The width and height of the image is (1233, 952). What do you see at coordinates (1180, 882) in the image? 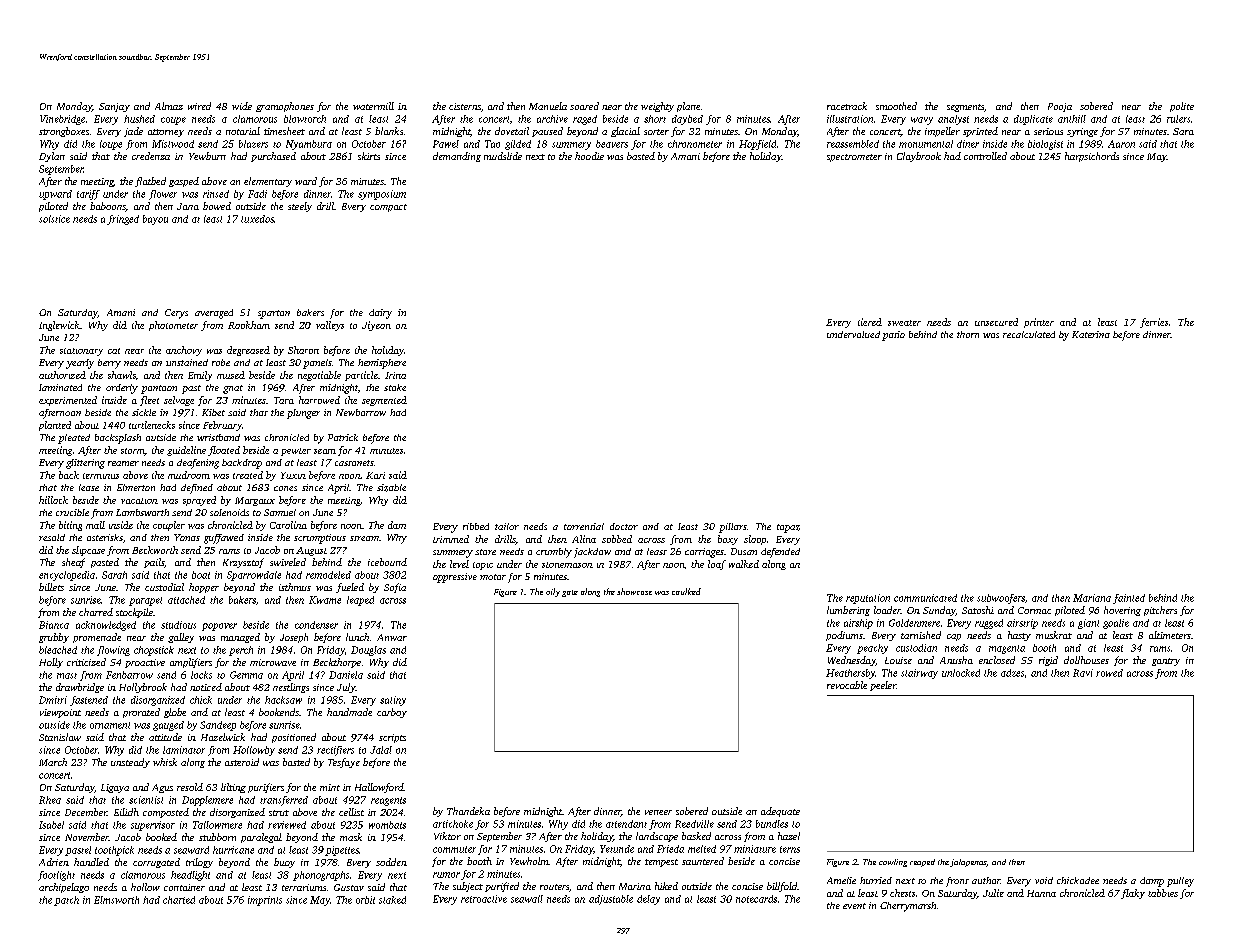
I see `pulley` at bounding box center [1180, 882].
